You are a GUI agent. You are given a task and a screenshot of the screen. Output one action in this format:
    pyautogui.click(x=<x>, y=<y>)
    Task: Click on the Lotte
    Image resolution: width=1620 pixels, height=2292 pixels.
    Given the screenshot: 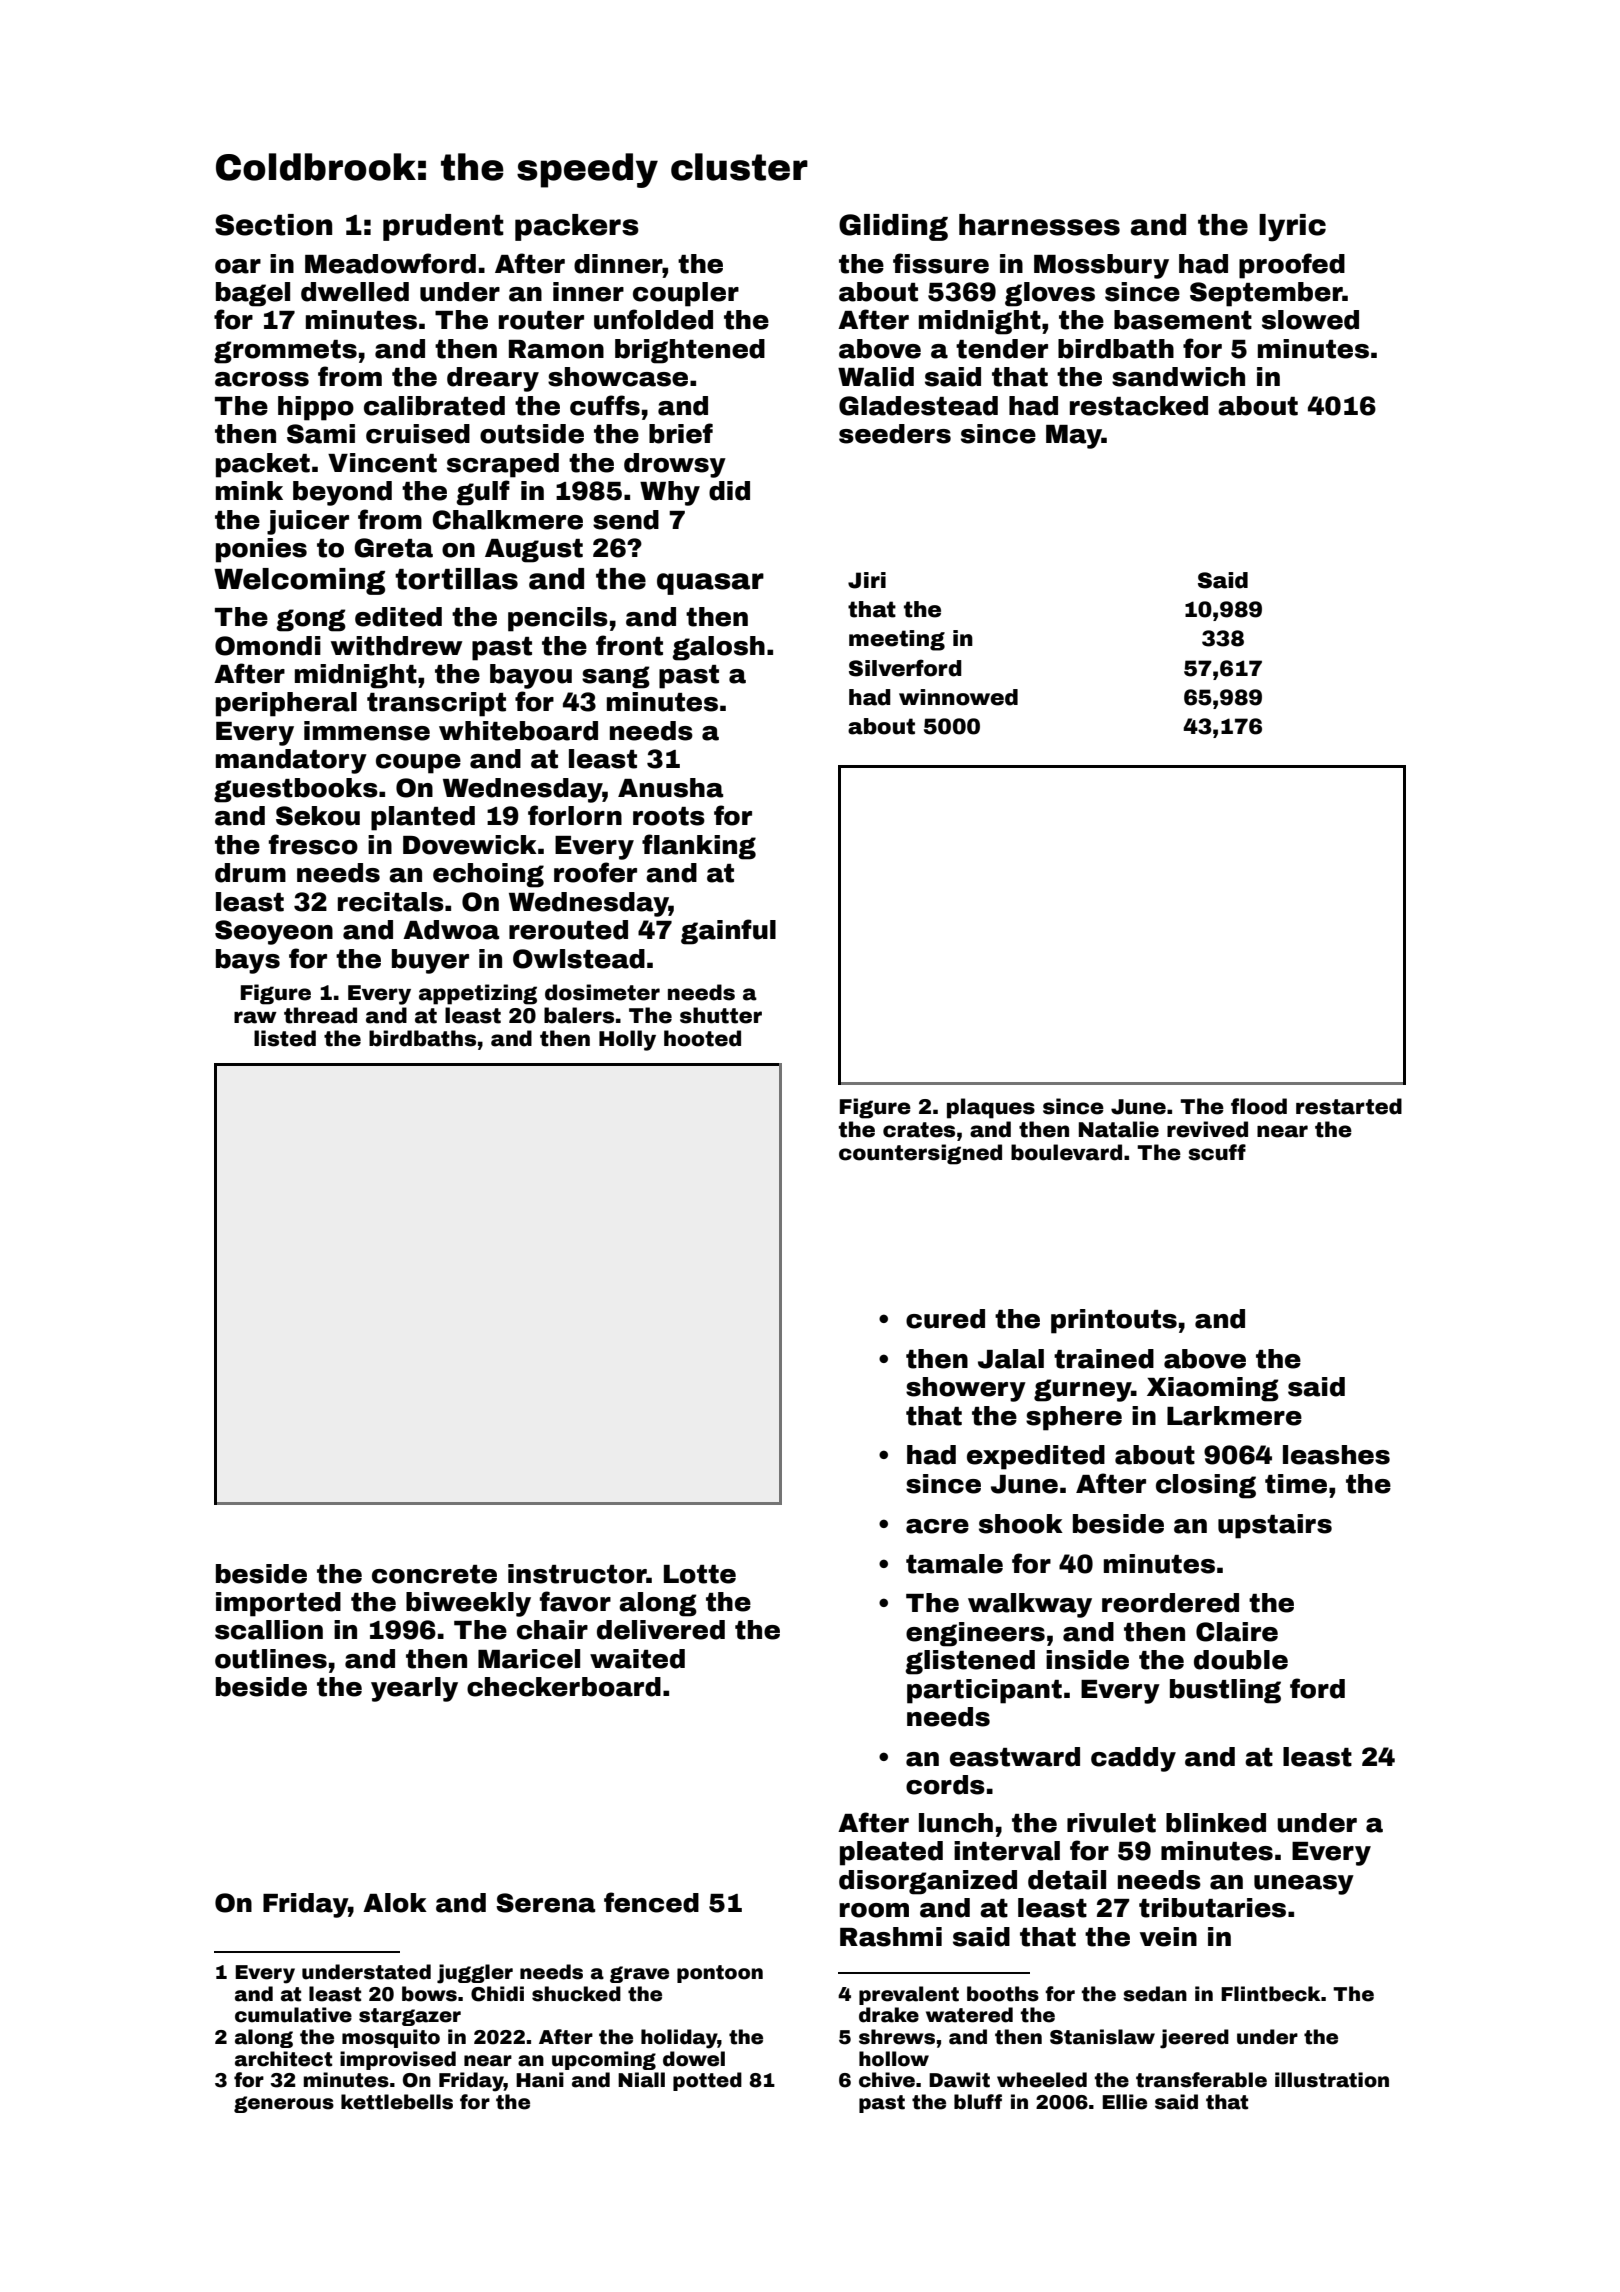 What is the action you would take?
    pyautogui.click(x=700, y=1574)
